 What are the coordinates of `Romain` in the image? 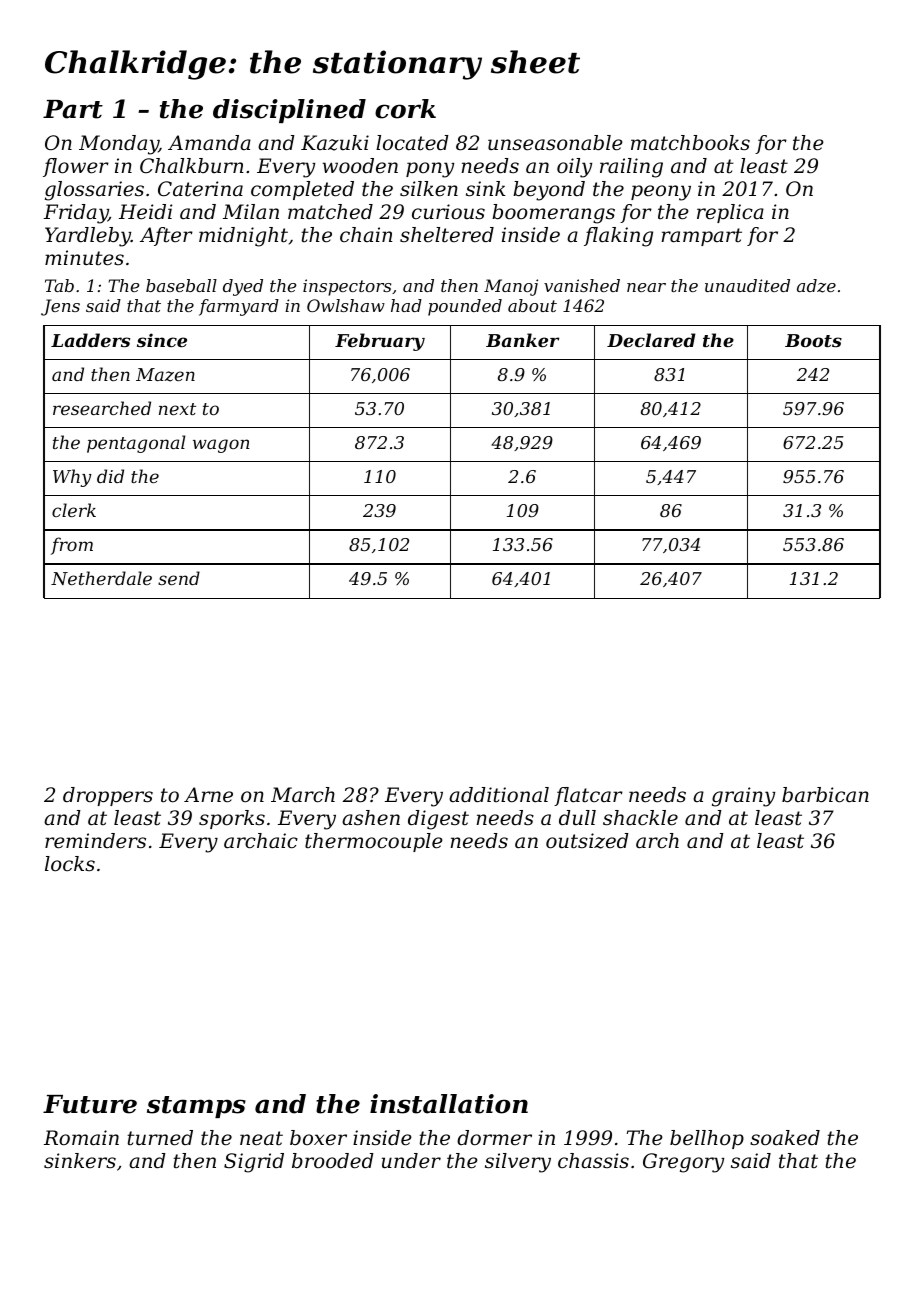 It's located at (81, 1138).
